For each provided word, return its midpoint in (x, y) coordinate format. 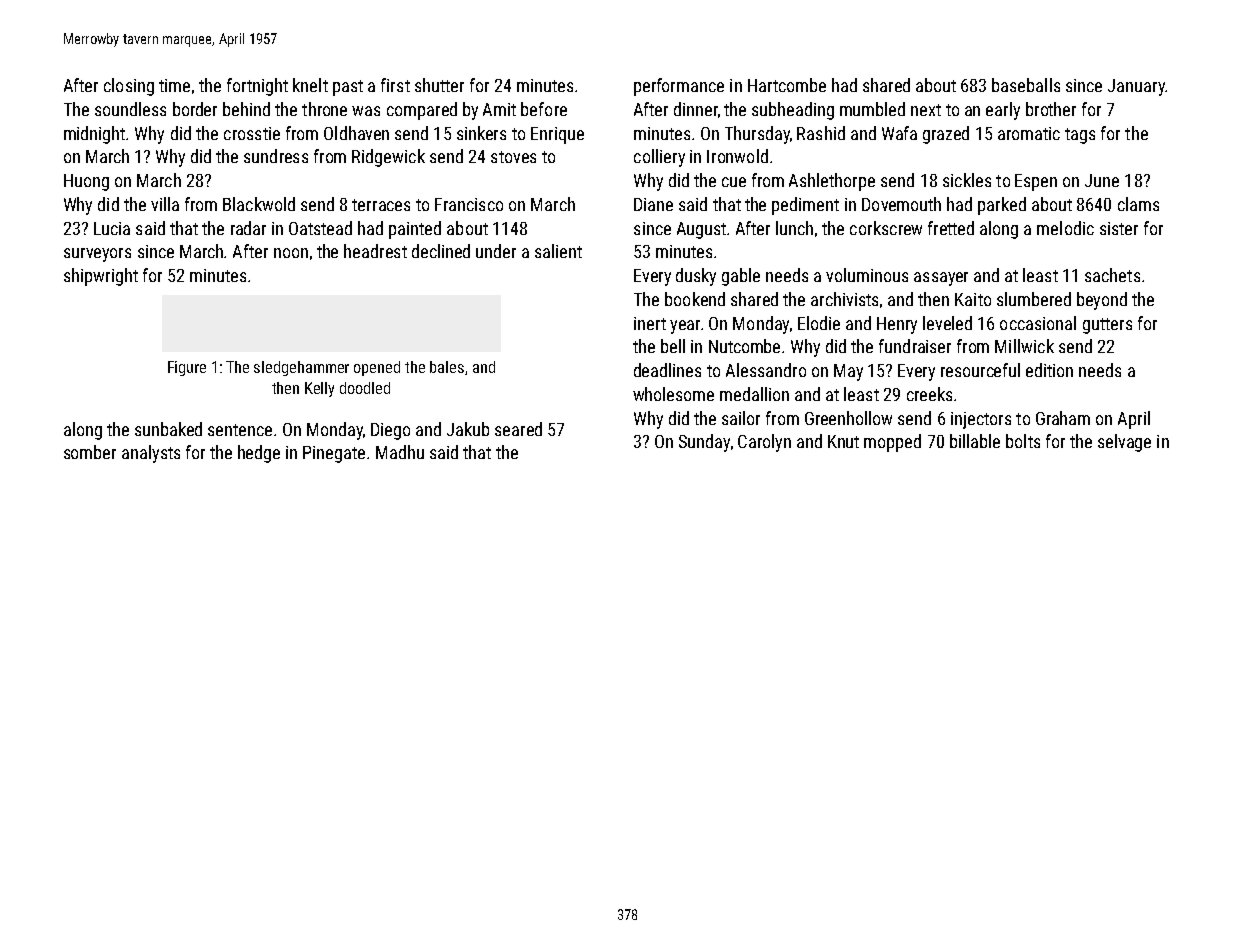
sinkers (481, 133)
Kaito (973, 299)
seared (518, 429)
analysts (151, 454)
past (348, 88)
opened (377, 368)
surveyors (97, 255)
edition (1049, 370)
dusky (696, 277)
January (1136, 87)
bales (447, 367)
